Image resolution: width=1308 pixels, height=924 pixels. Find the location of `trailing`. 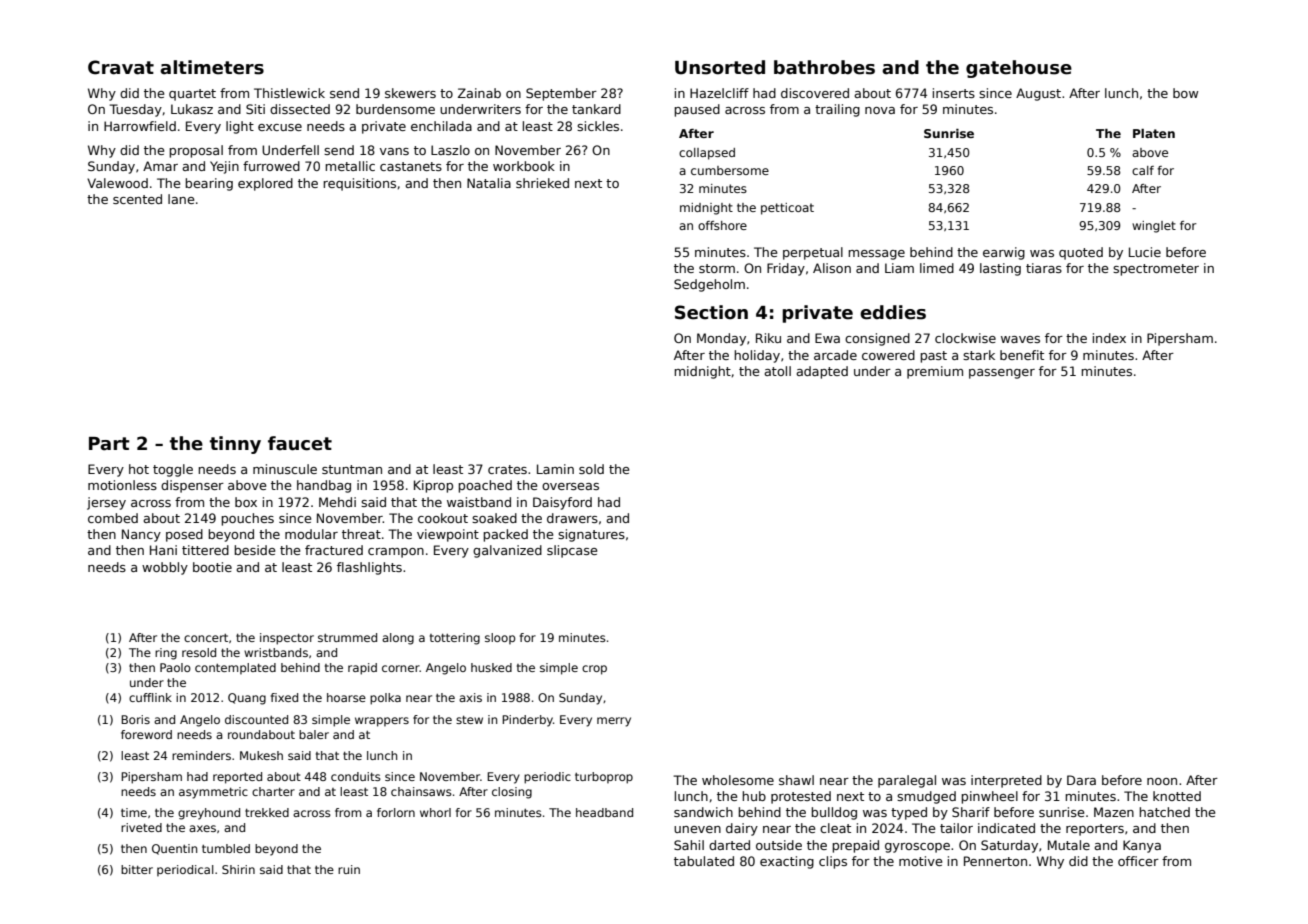

trailing is located at coordinates (837, 110).
